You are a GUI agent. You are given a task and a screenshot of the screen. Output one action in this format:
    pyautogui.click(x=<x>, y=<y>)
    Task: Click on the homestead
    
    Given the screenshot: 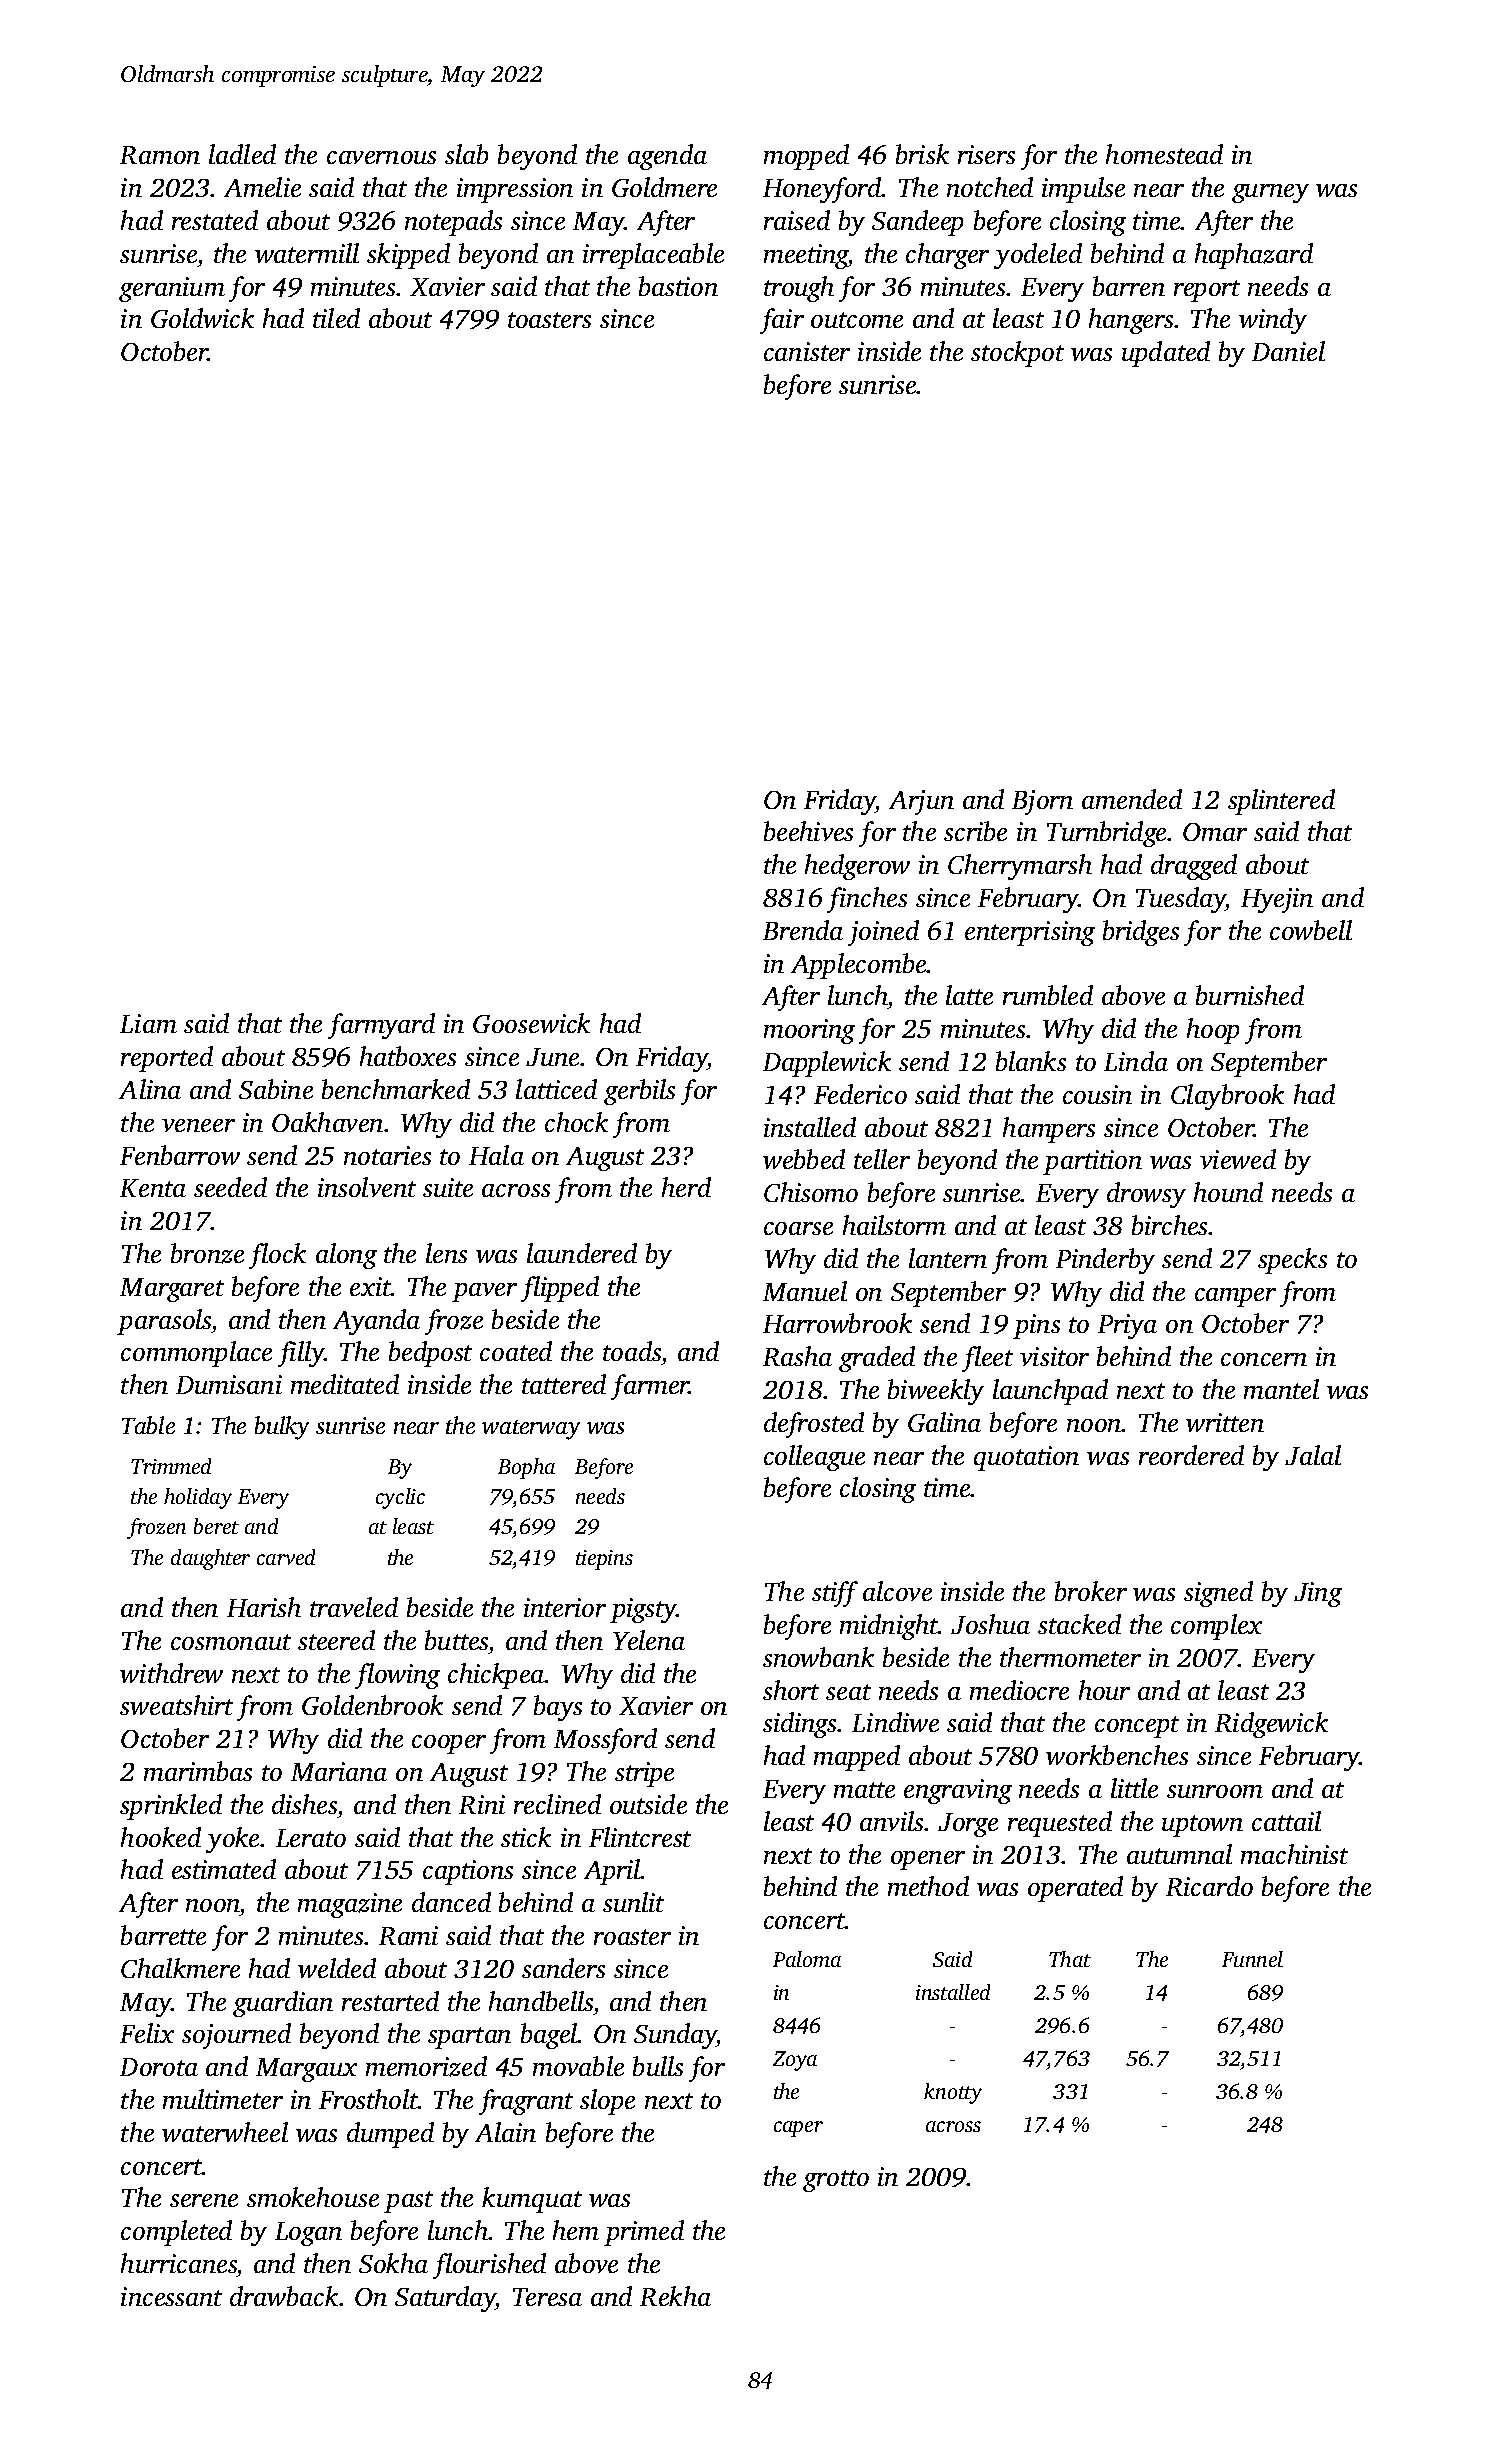 What is the action you would take?
    pyautogui.click(x=1164, y=154)
